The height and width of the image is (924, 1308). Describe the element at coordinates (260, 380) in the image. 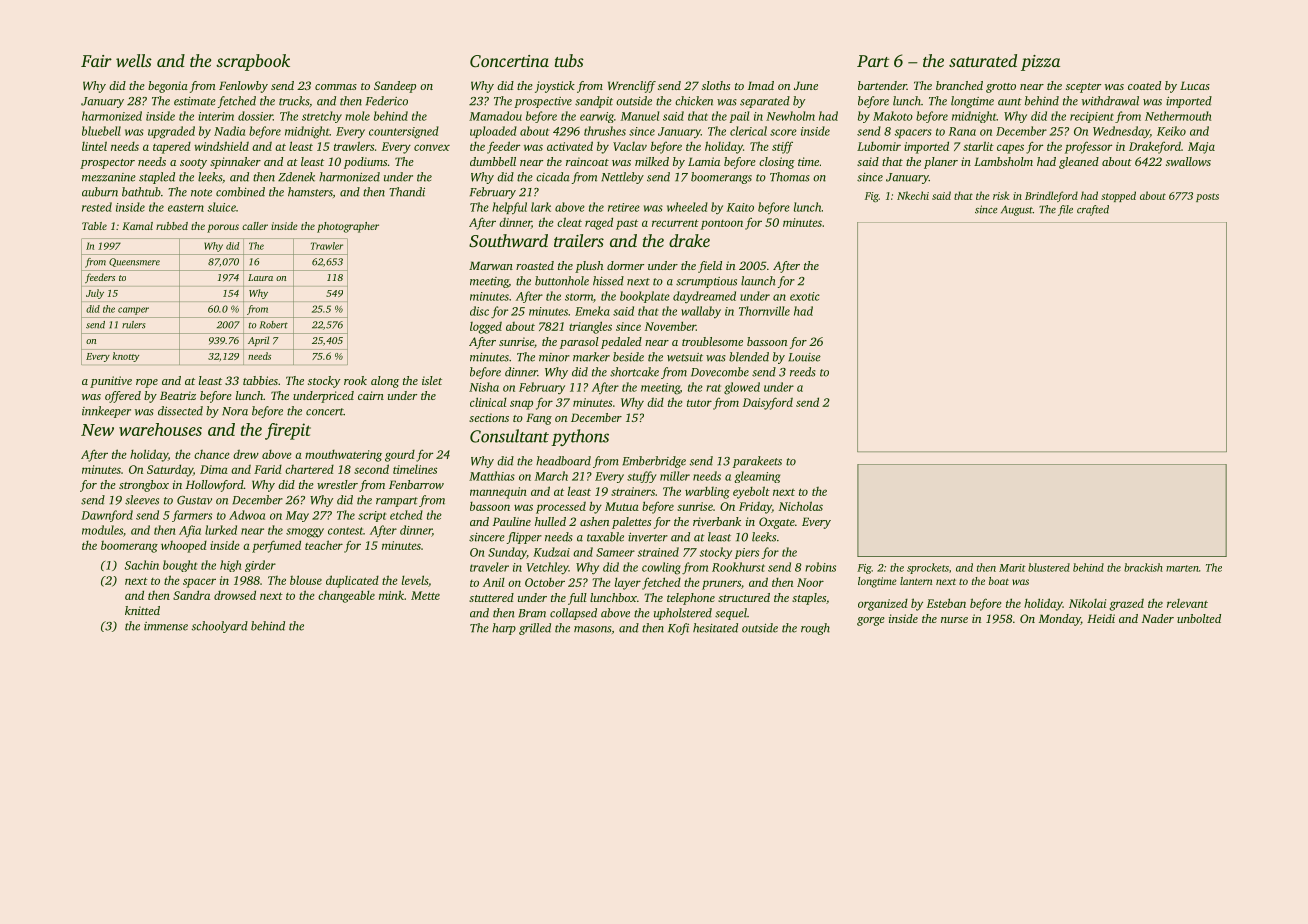

I see `tabbies` at that location.
